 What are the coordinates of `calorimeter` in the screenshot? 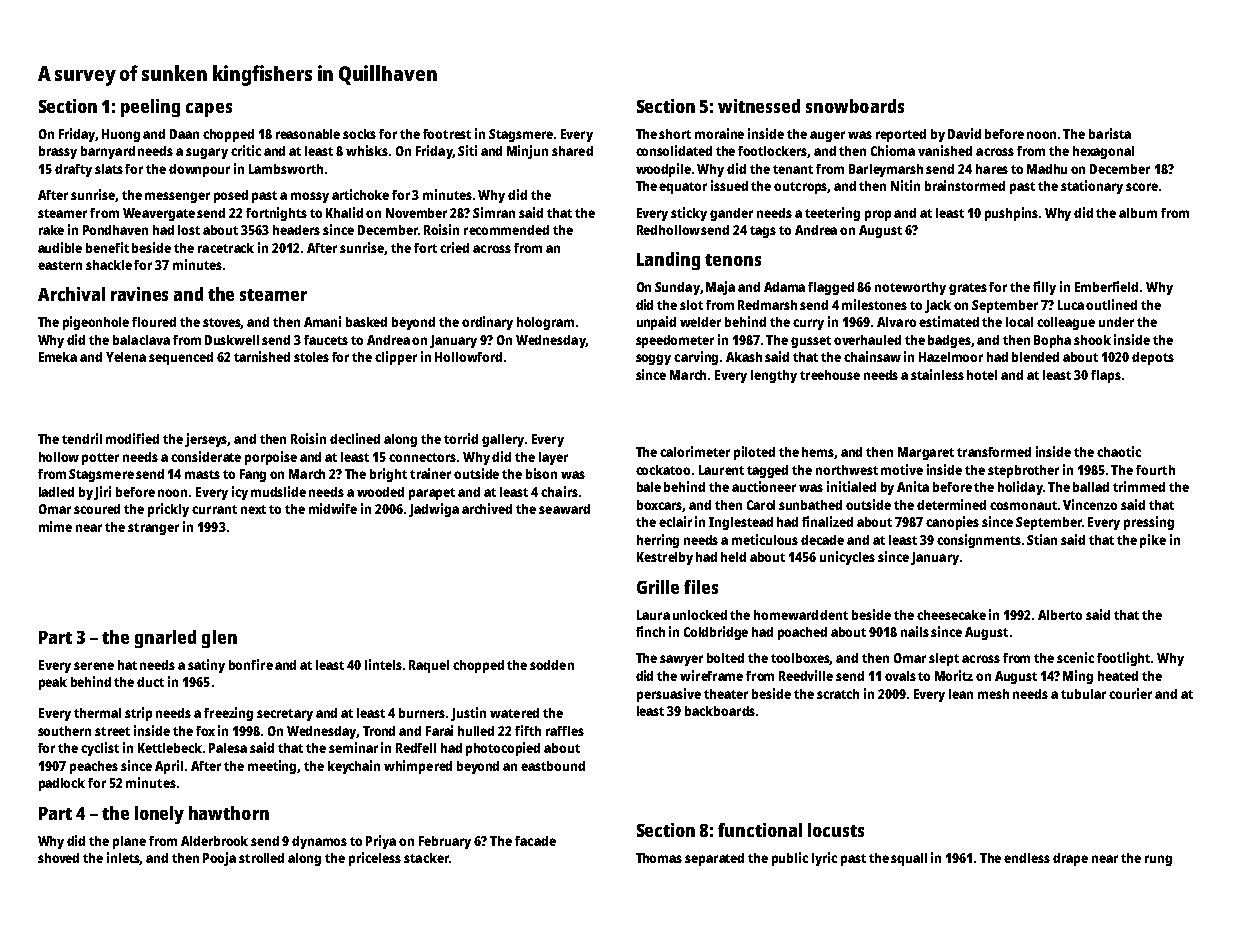 It's located at (695, 451).
